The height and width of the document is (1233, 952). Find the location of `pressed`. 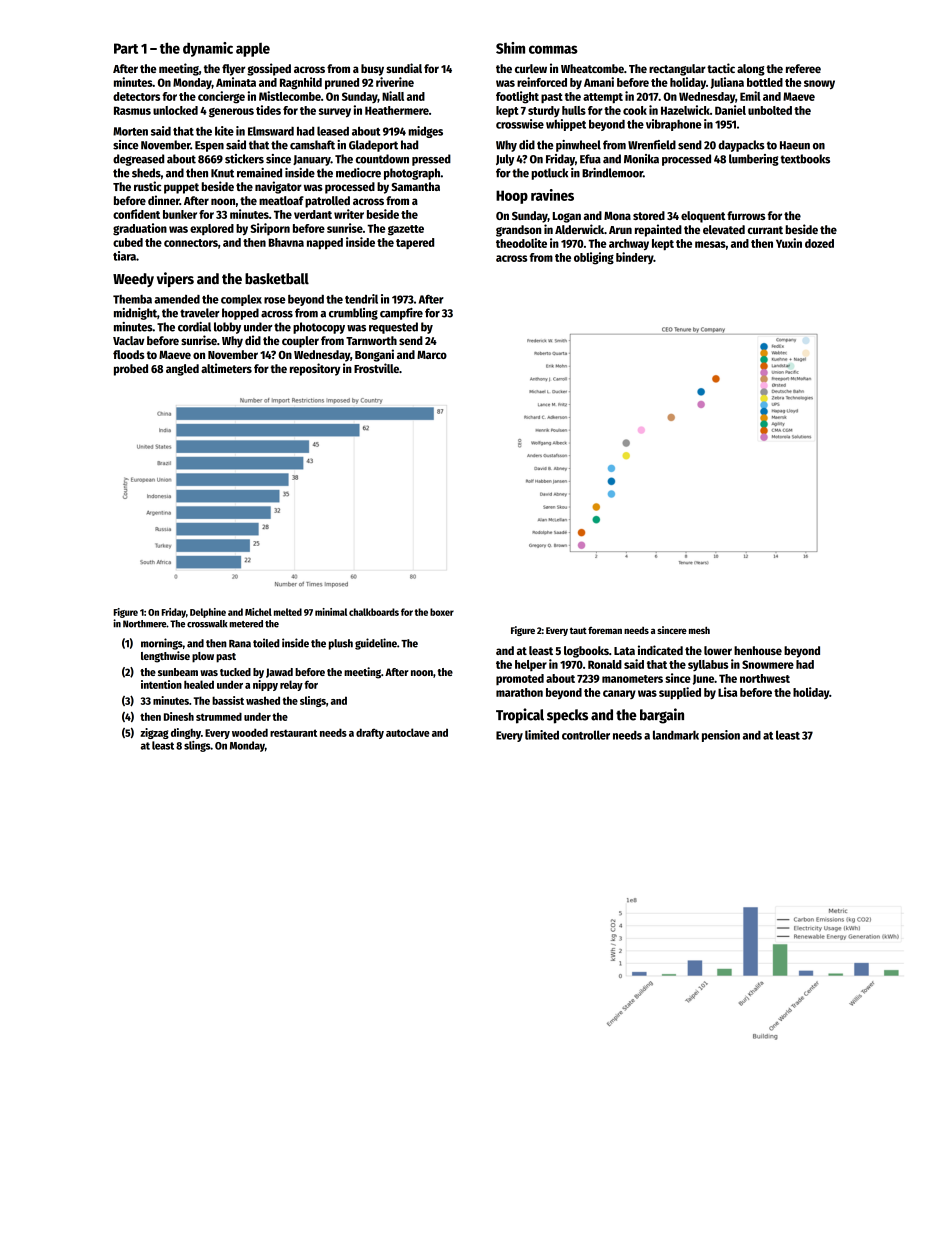

pressed is located at coordinates (431, 160).
